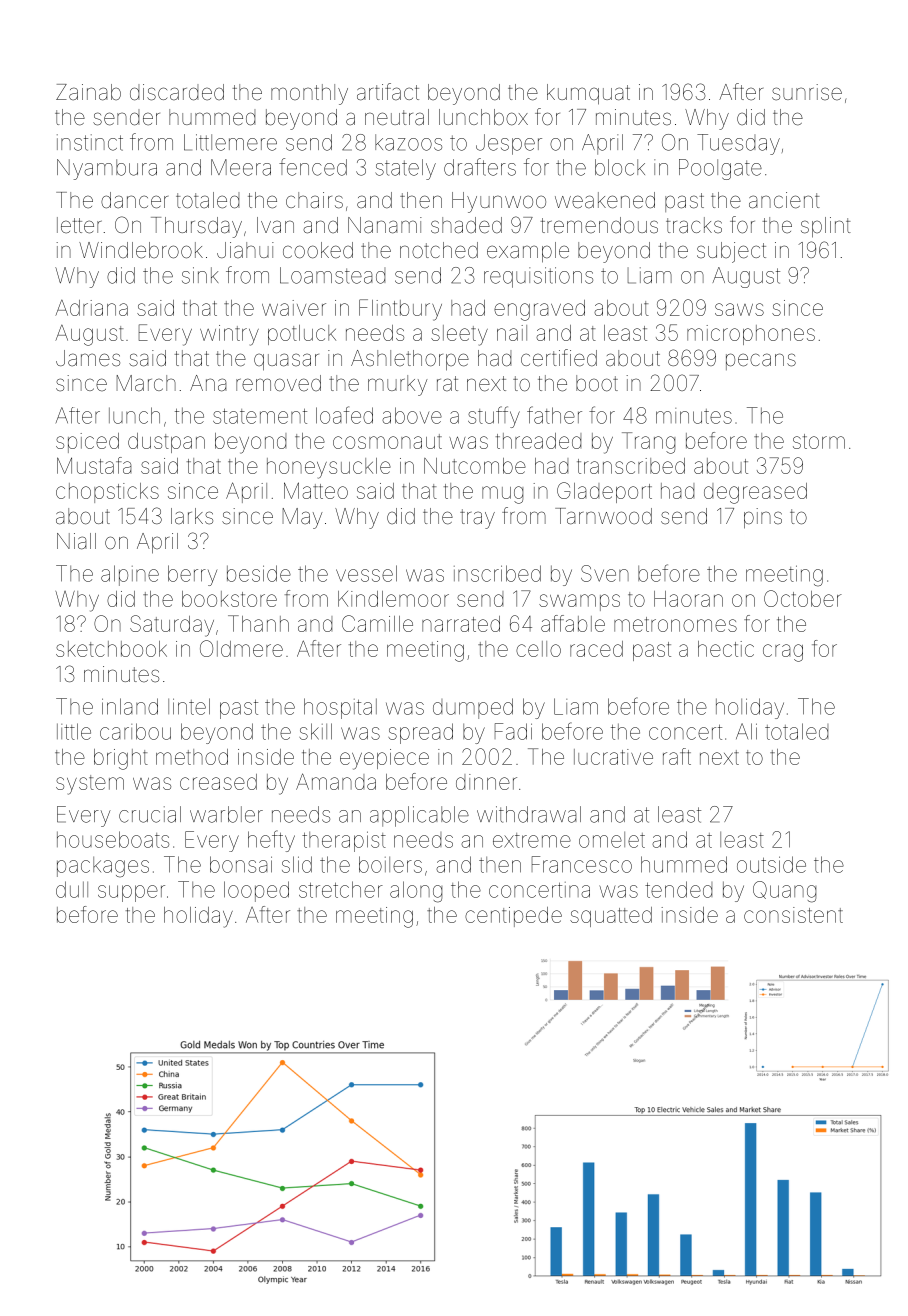 This screenshot has height=1316, width=908. What do you see at coordinates (87, 443) in the screenshot?
I see `spiced` at bounding box center [87, 443].
